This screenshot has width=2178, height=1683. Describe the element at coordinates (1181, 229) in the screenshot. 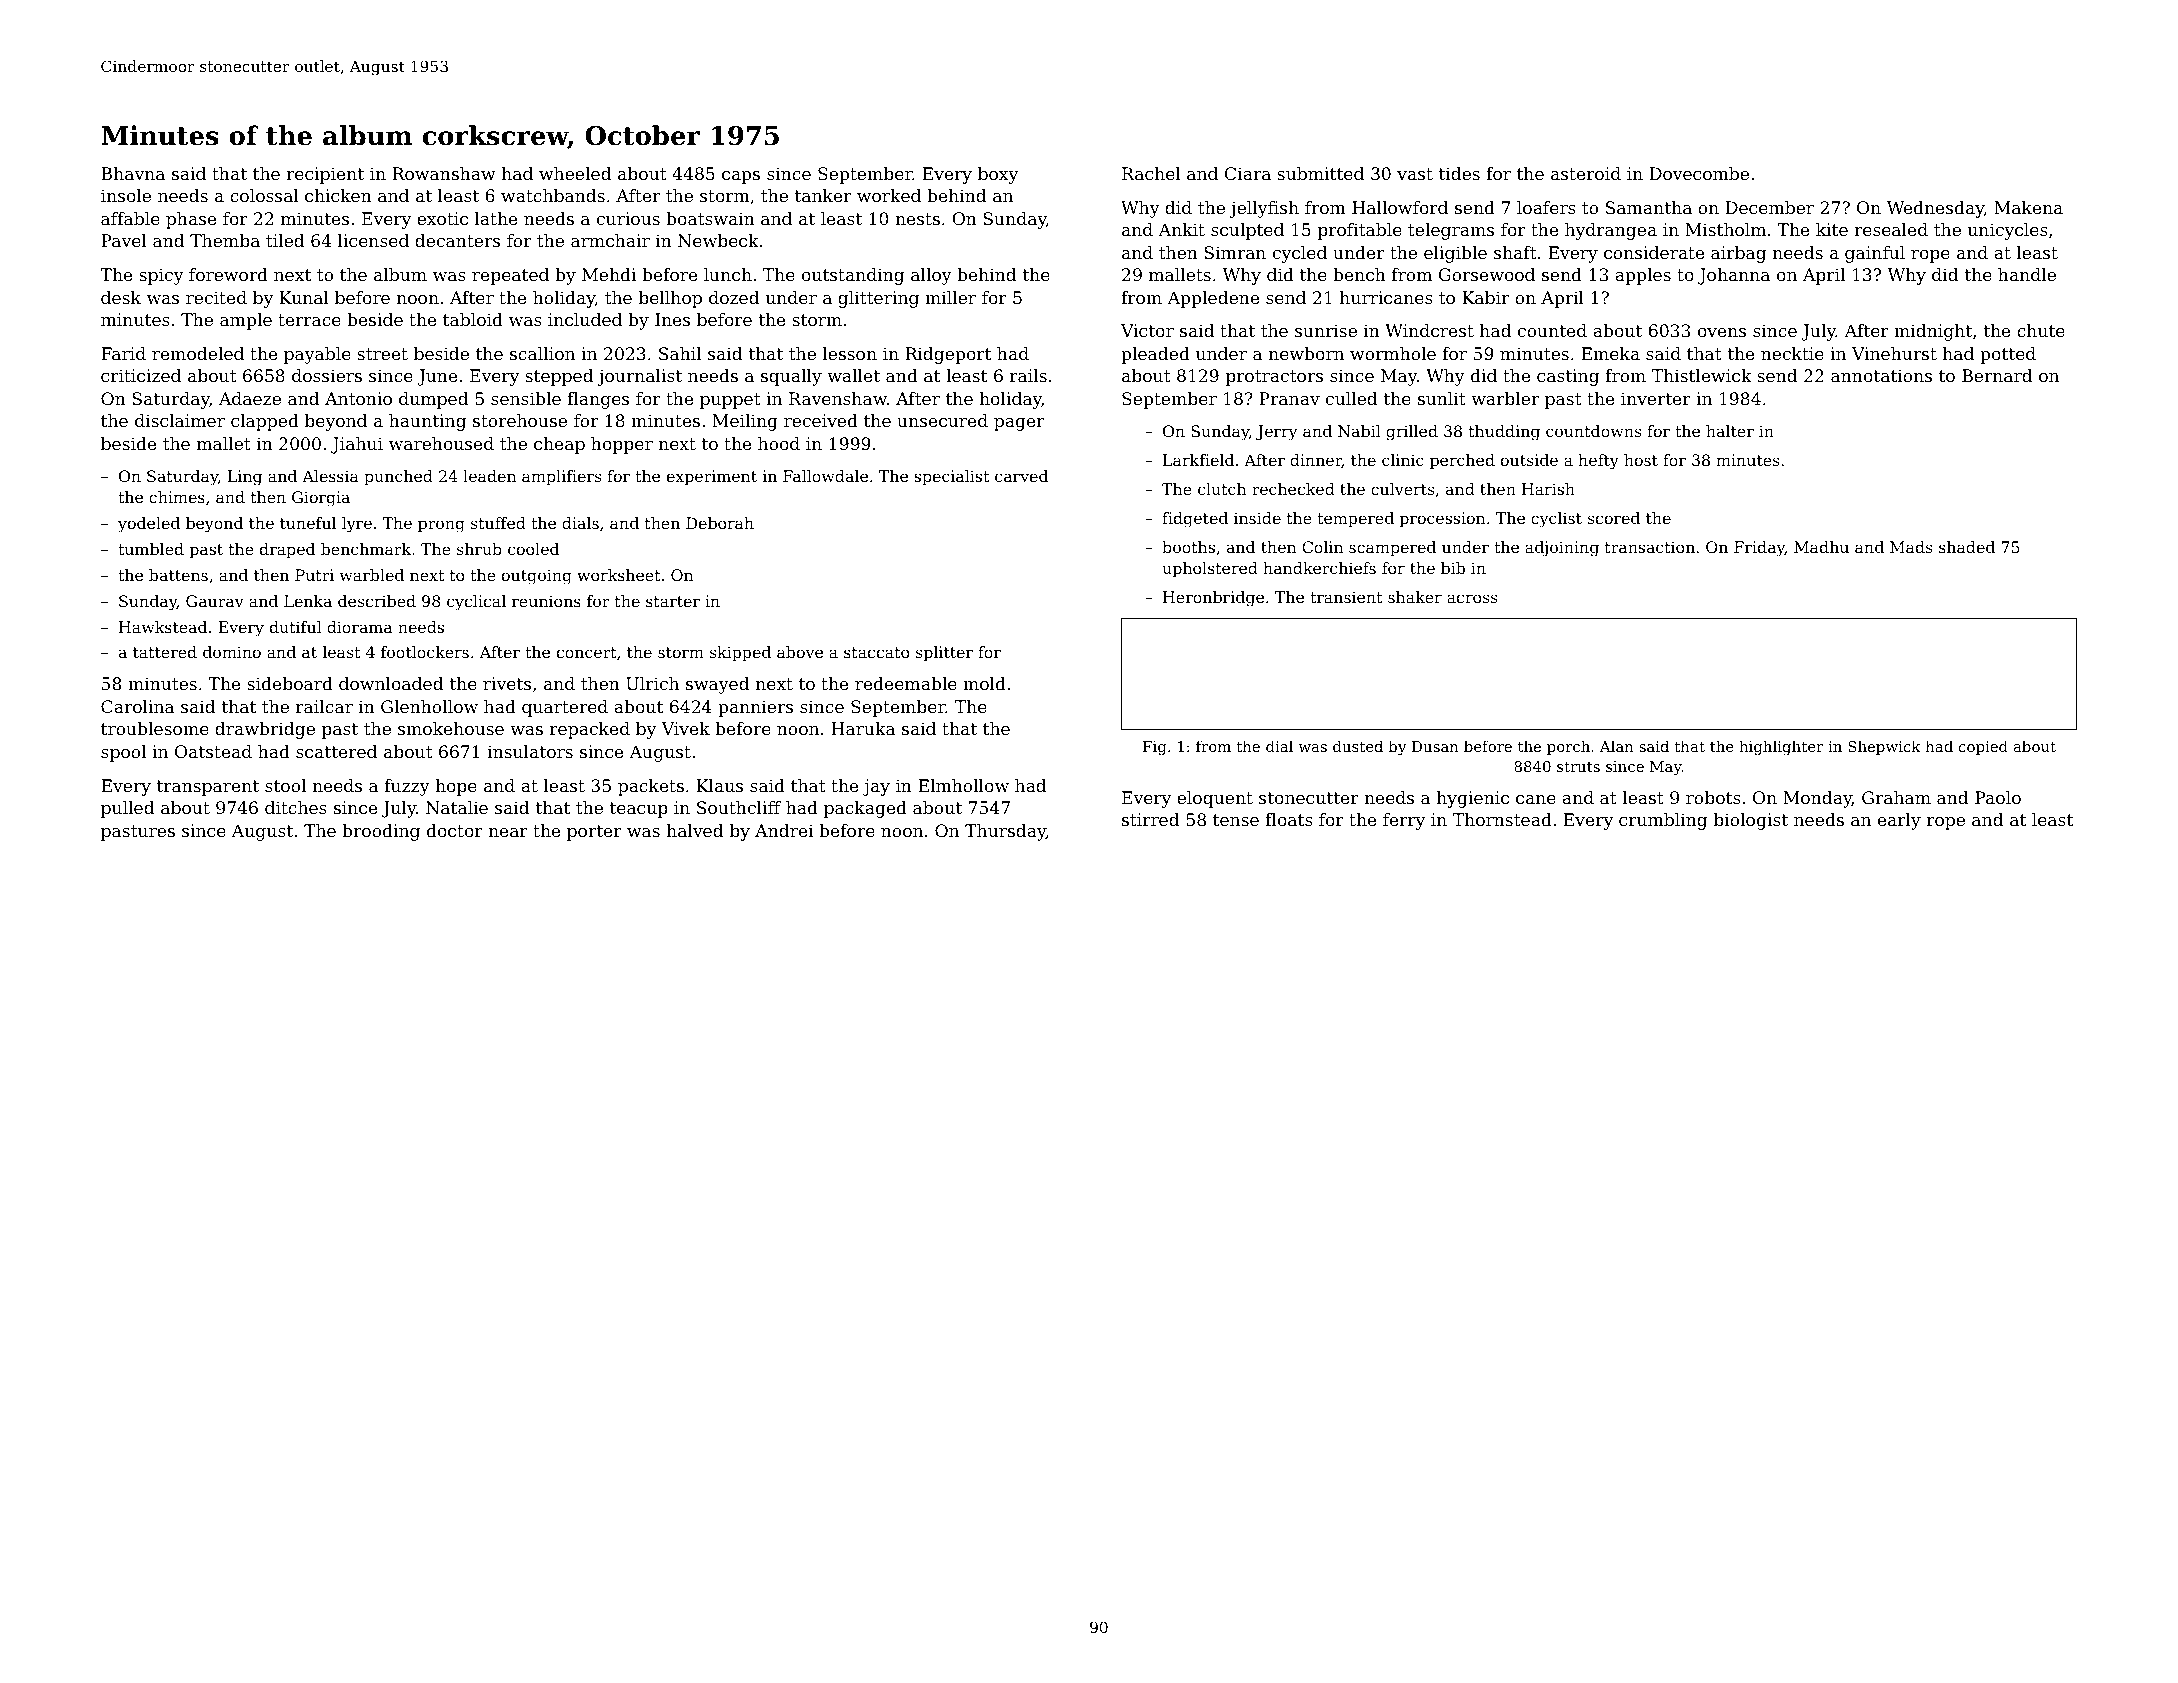

I see `Ankit` at that location.
